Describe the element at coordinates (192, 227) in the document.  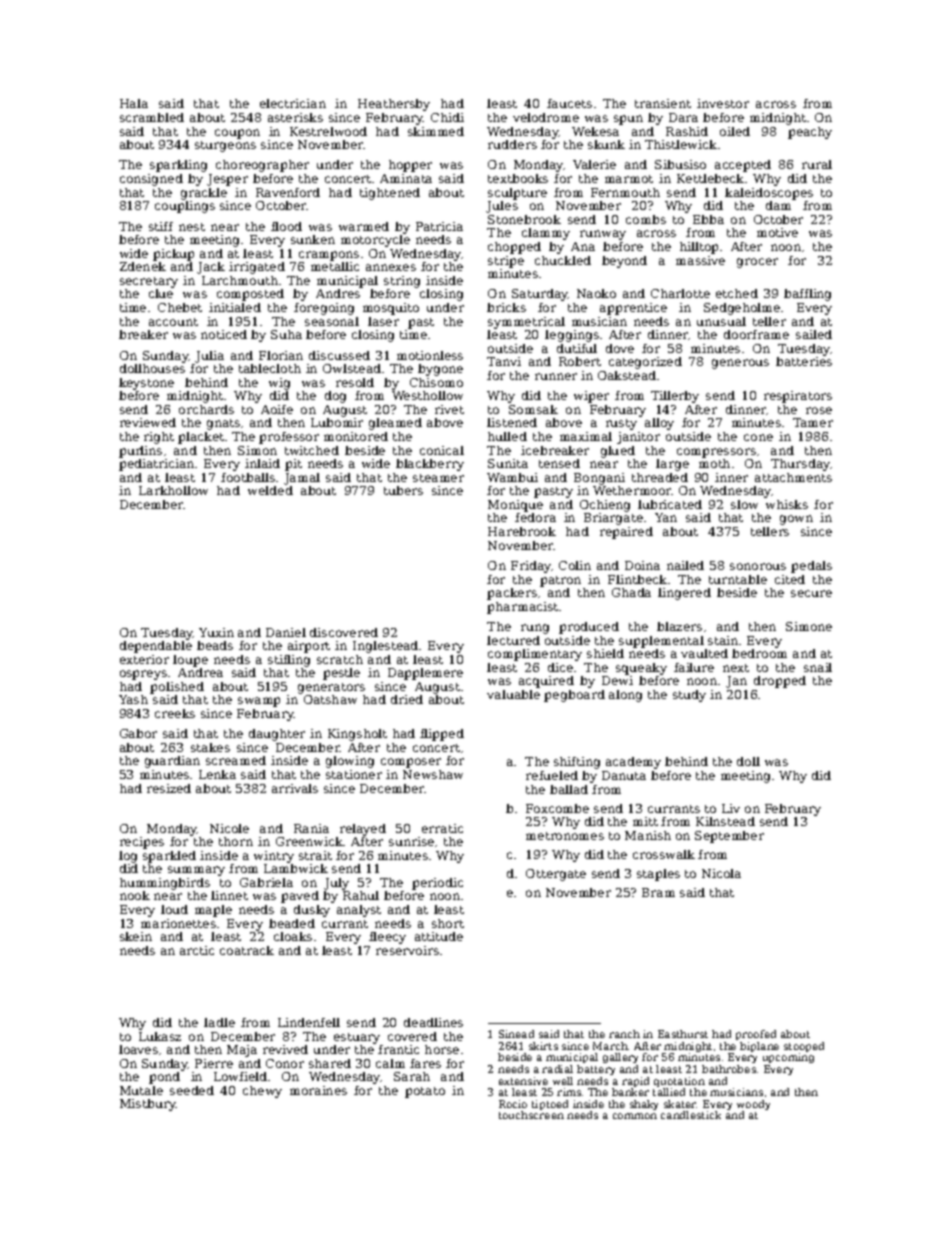
I see `nest` at that location.
